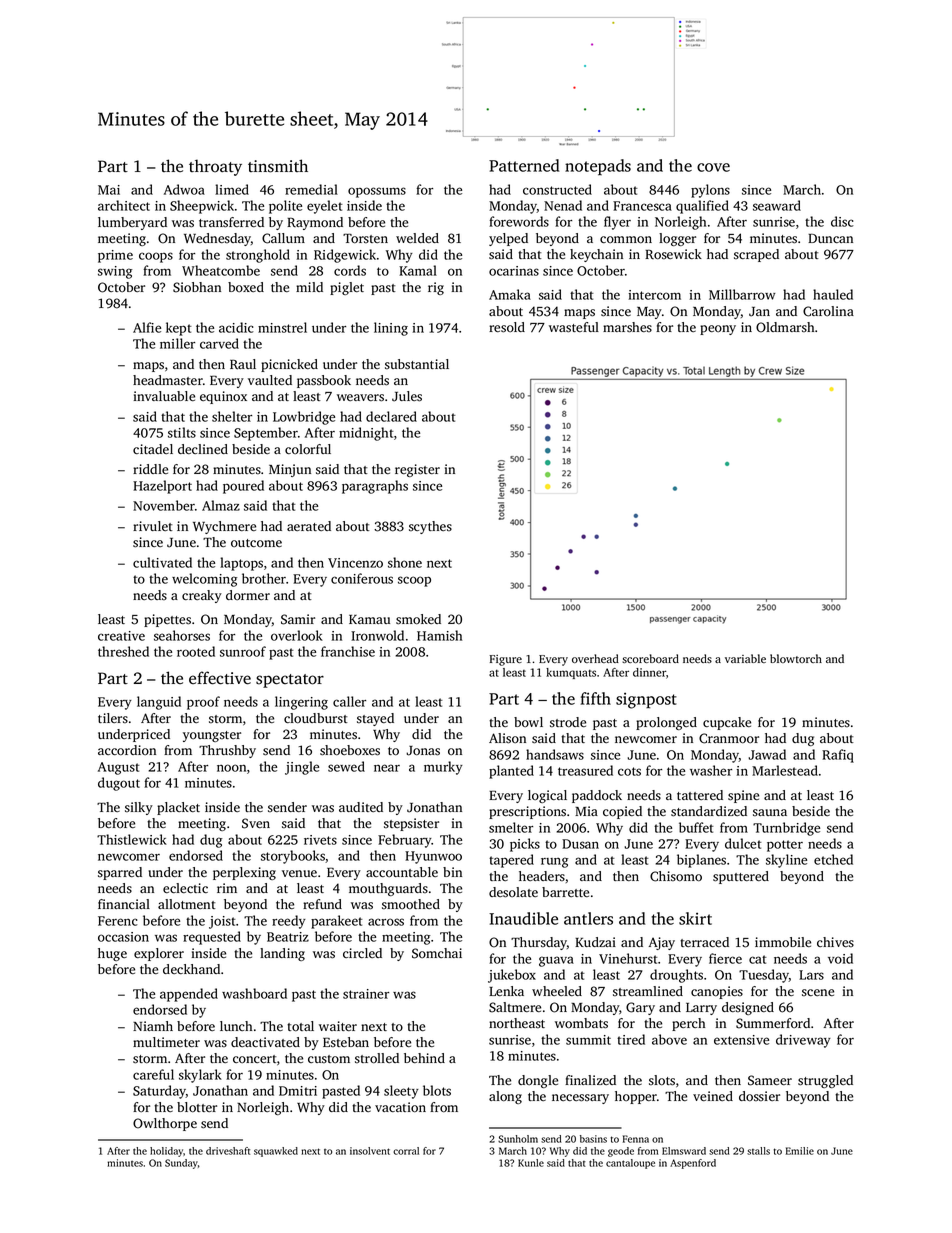 The width and height of the screenshot is (952, 1233). What do you see at coordinates (375, 719) in the screenshot?
I see `stayed` at bounding box center [375, 719].
